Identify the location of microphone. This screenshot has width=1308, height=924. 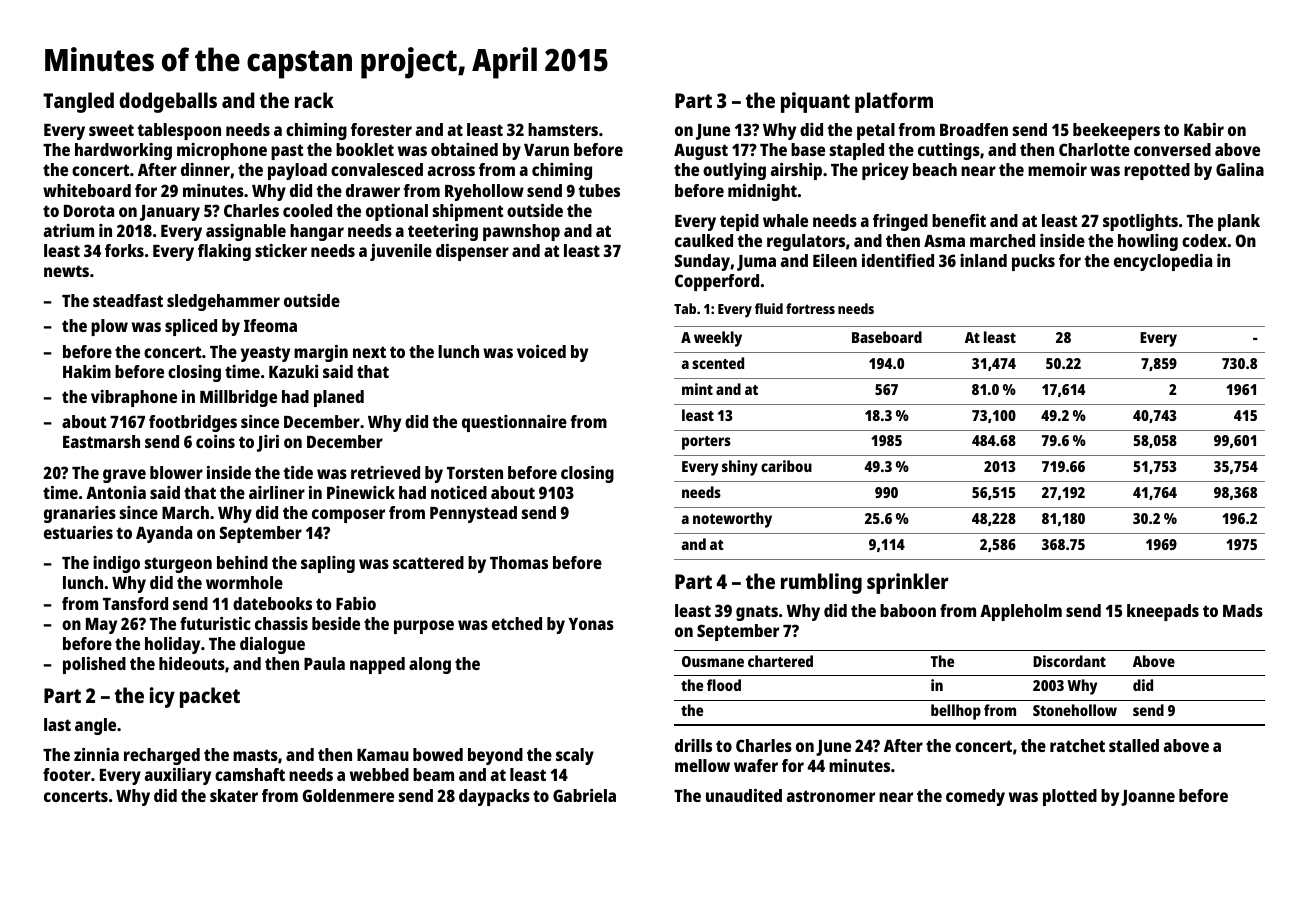
(222, 151).
